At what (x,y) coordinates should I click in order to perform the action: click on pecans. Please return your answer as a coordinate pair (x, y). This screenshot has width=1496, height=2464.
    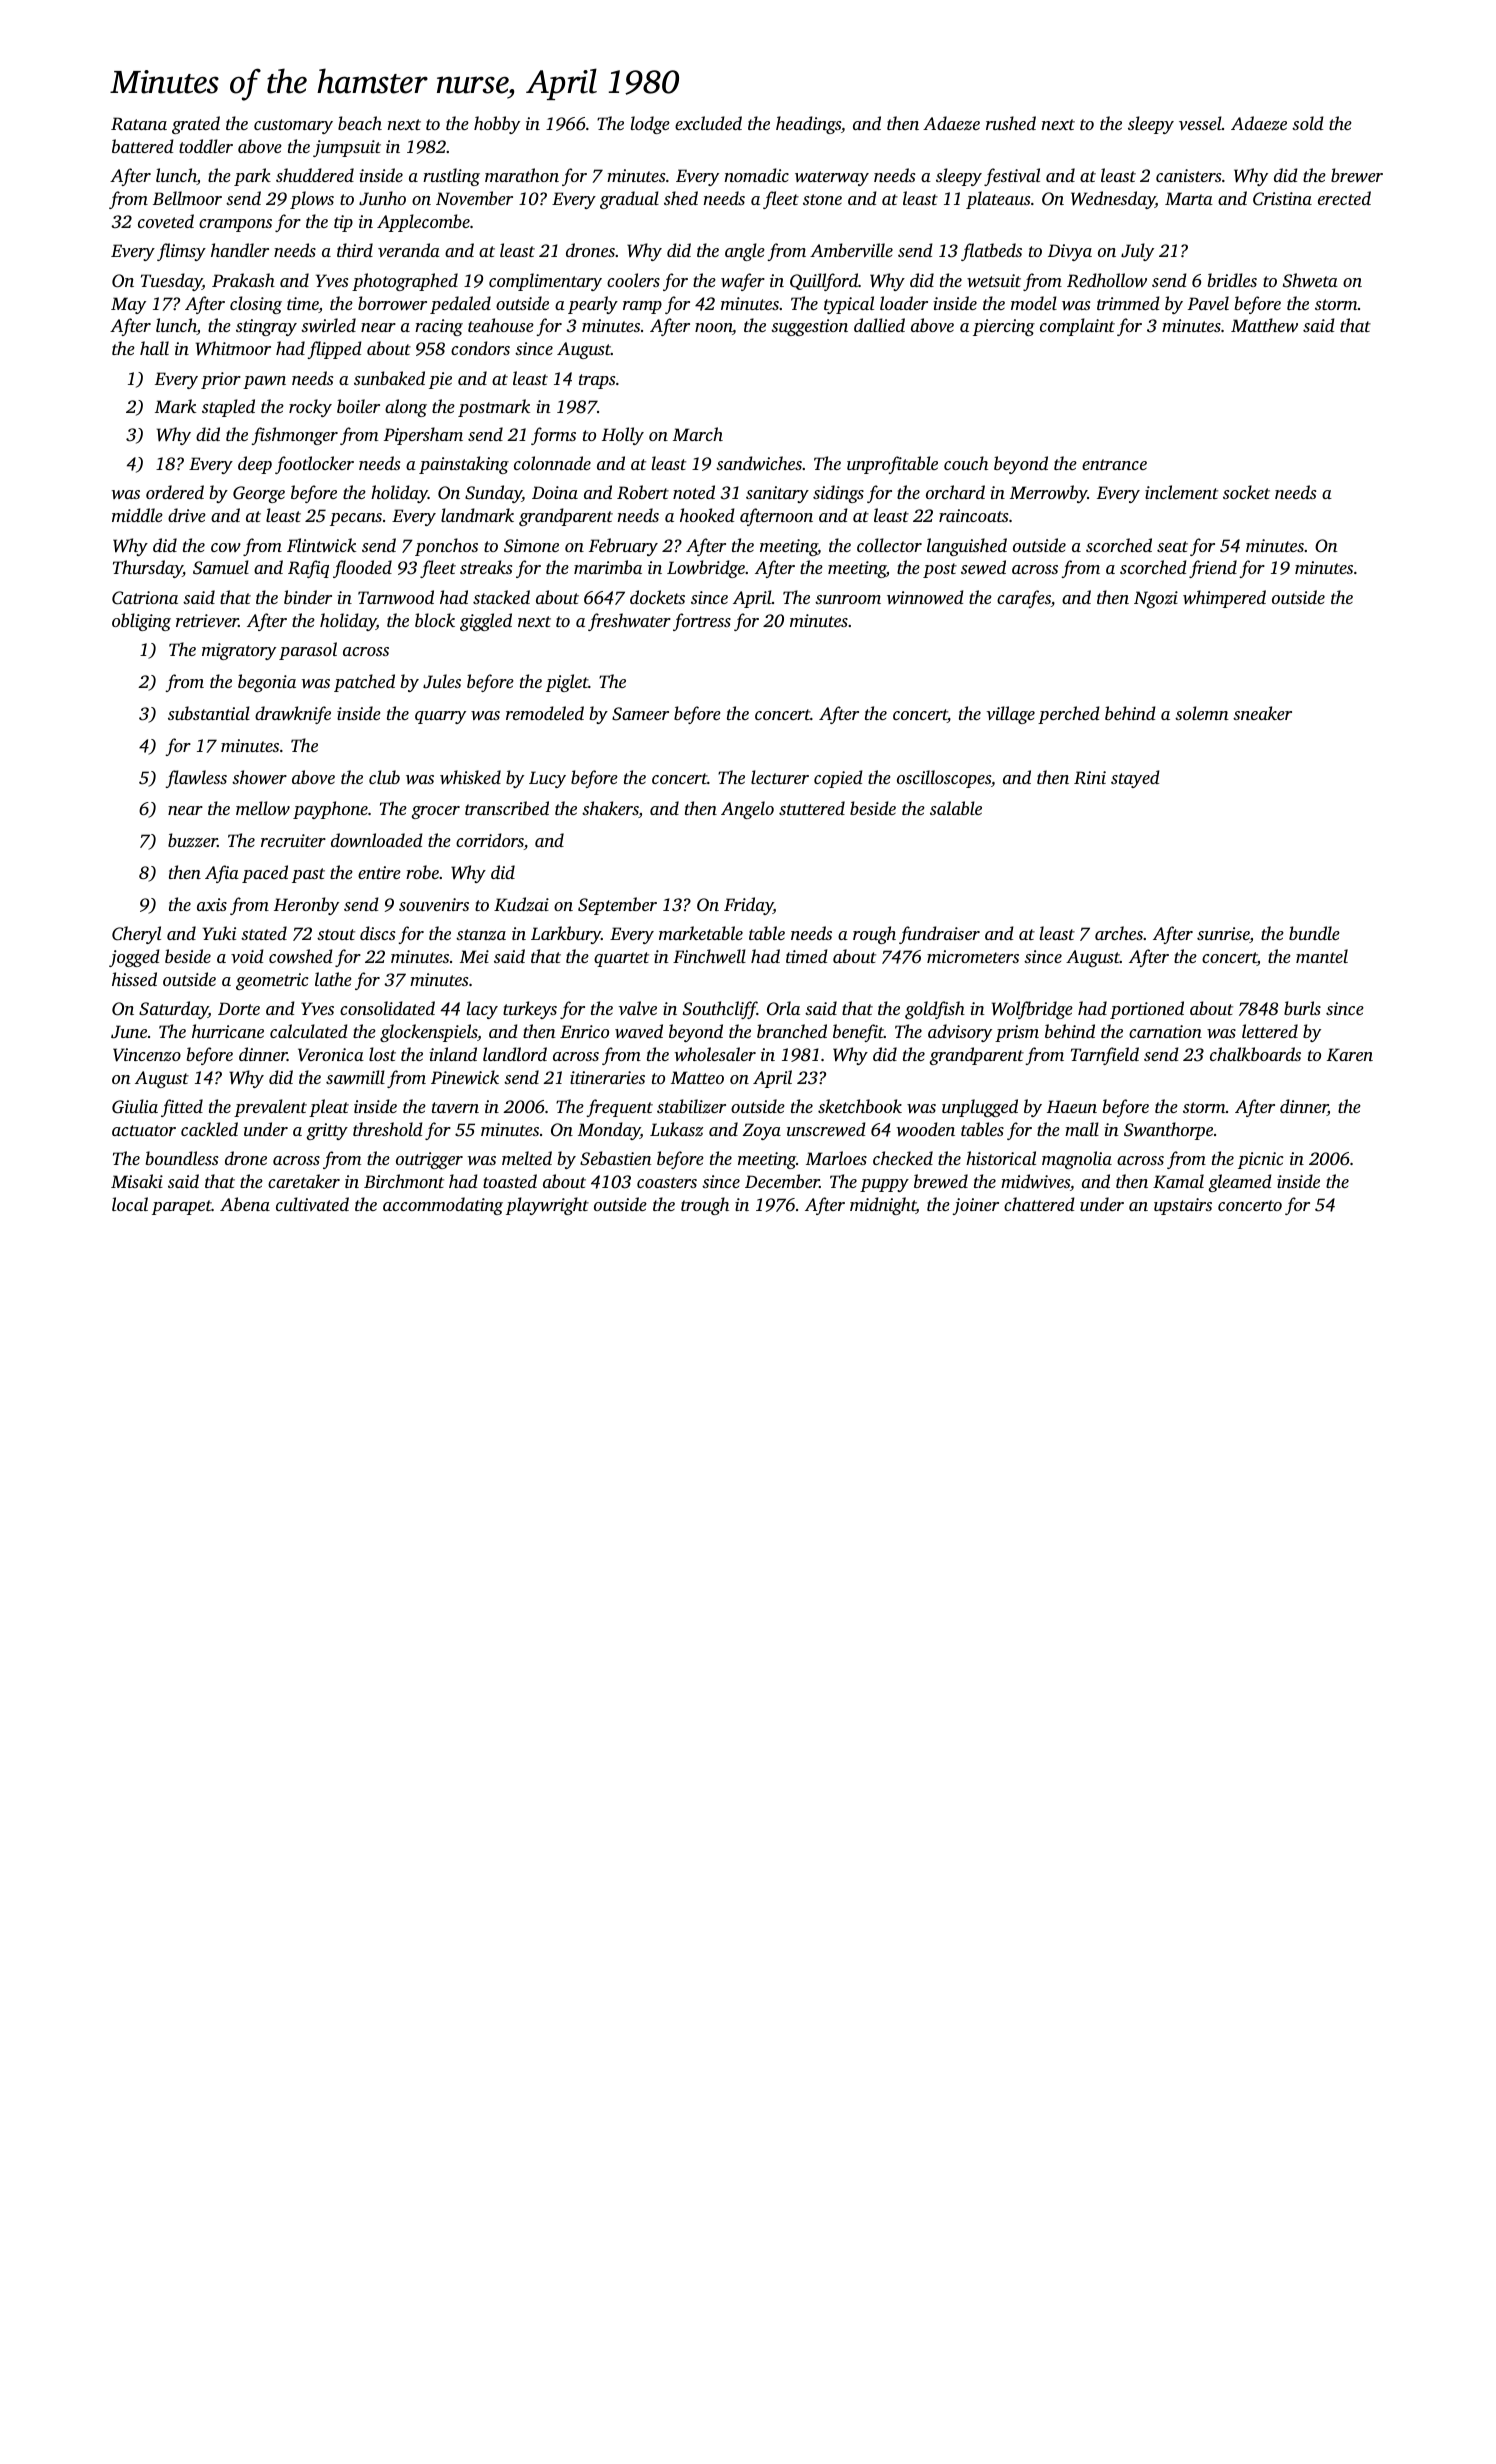
    Looking at the image, I should click on (356, 519).
